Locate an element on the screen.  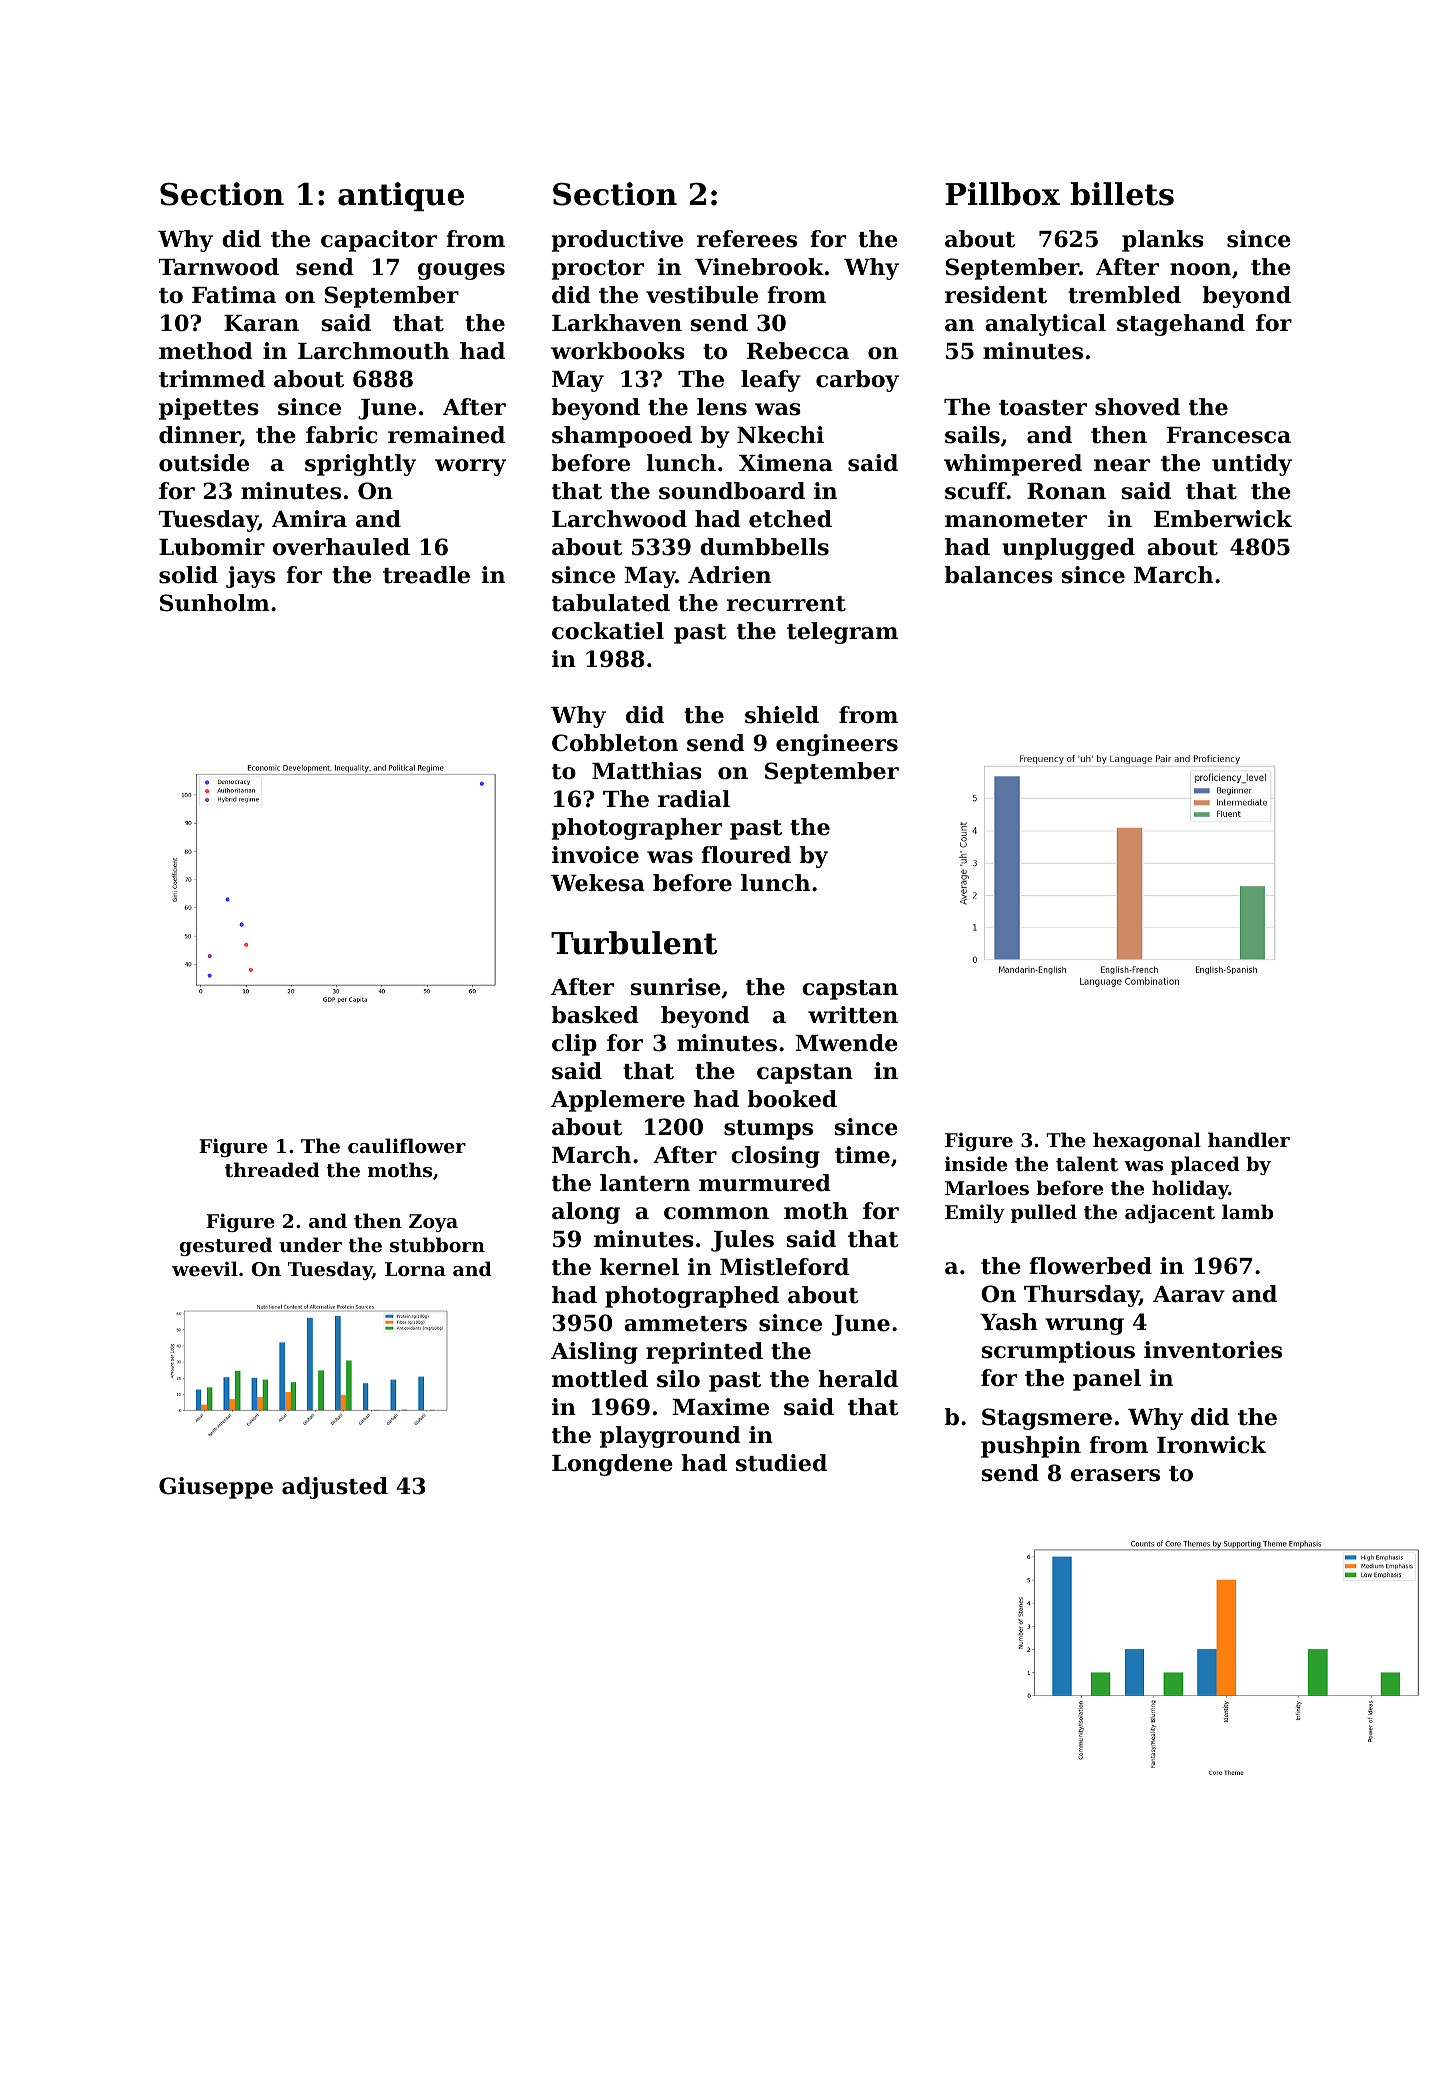
antique is located at coordinates (401, 196).
